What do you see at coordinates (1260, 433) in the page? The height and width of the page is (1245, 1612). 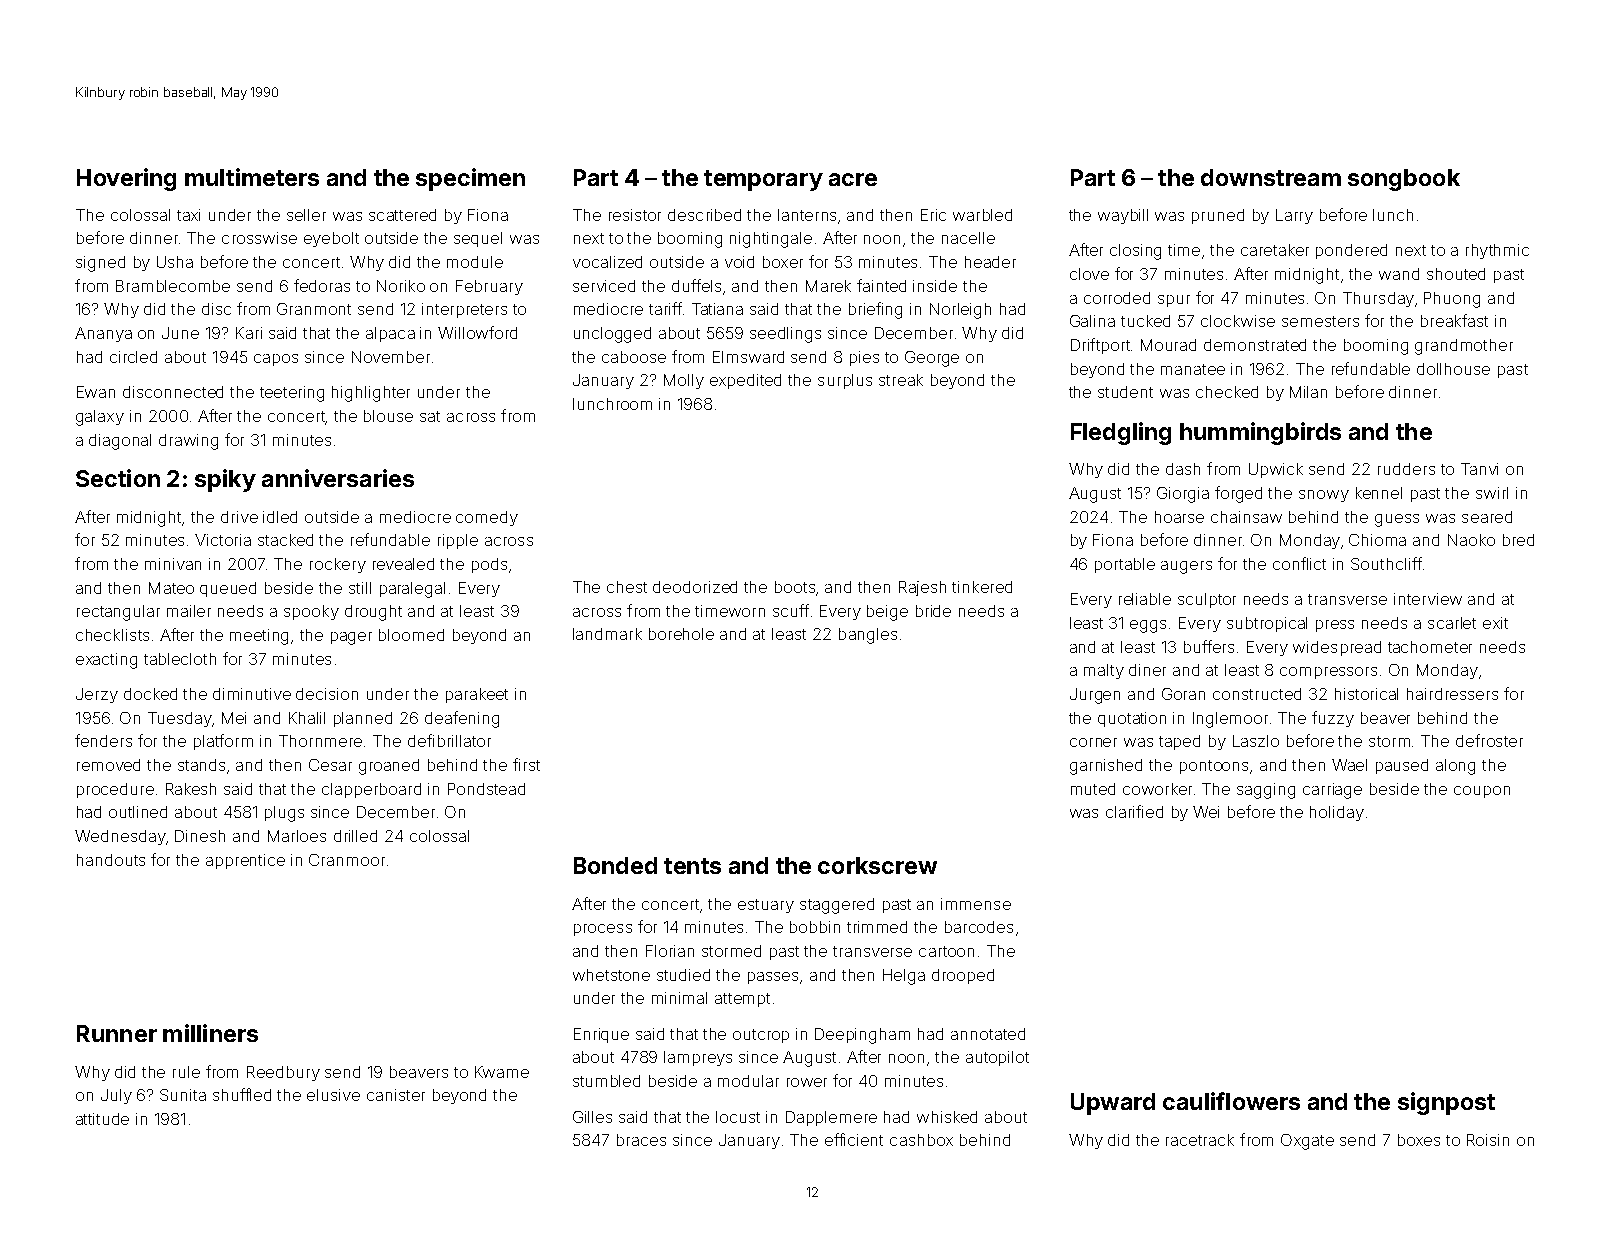 I see `hummingbirds` at bounding box center [1260, 433].
